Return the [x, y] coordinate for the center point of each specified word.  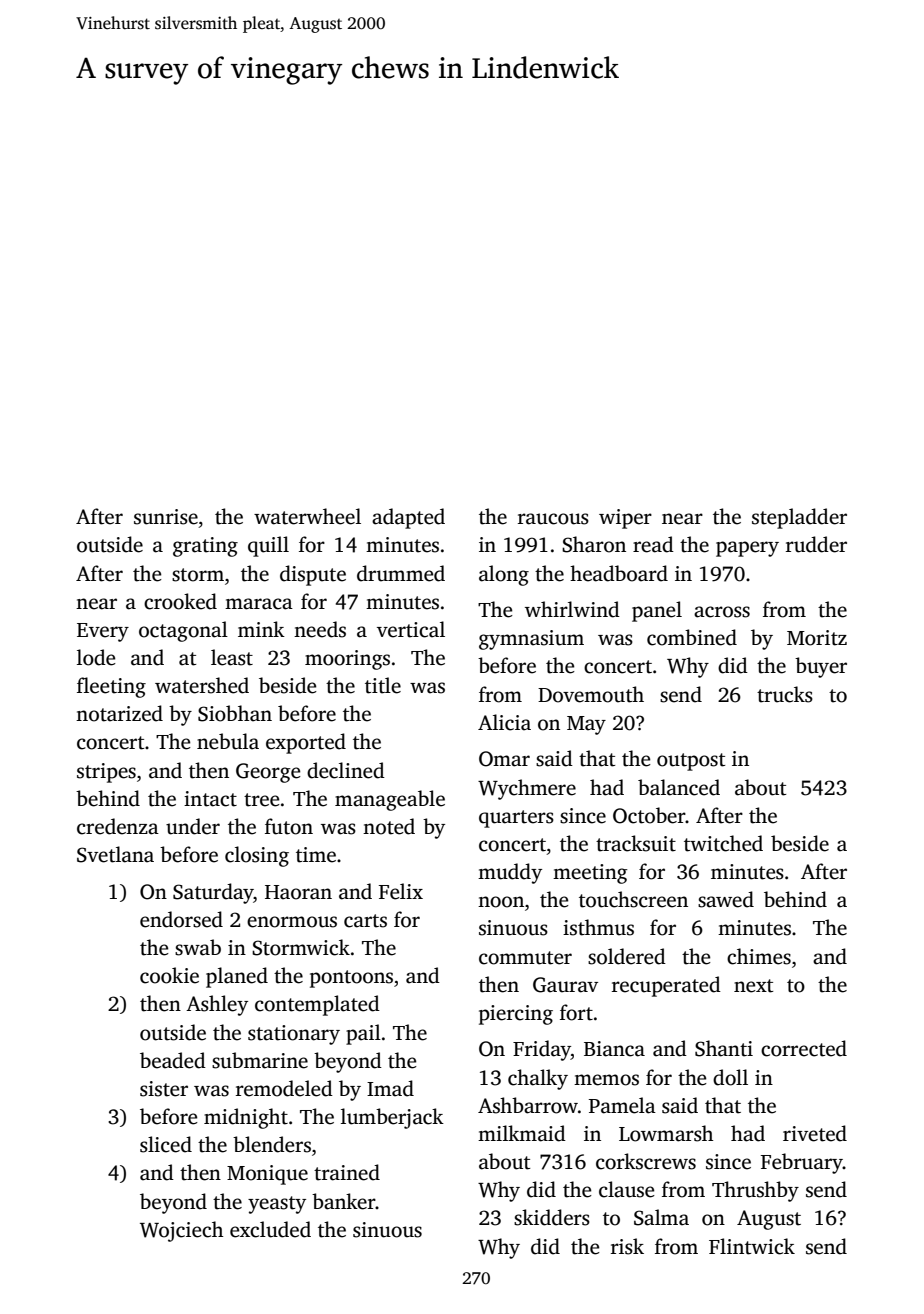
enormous [292, 922]
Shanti [724, 1048]
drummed [401, 573]
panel [657, 611]
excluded [270, 1229]
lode [96, 657]
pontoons [351, 979]
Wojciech [181, 1231]
